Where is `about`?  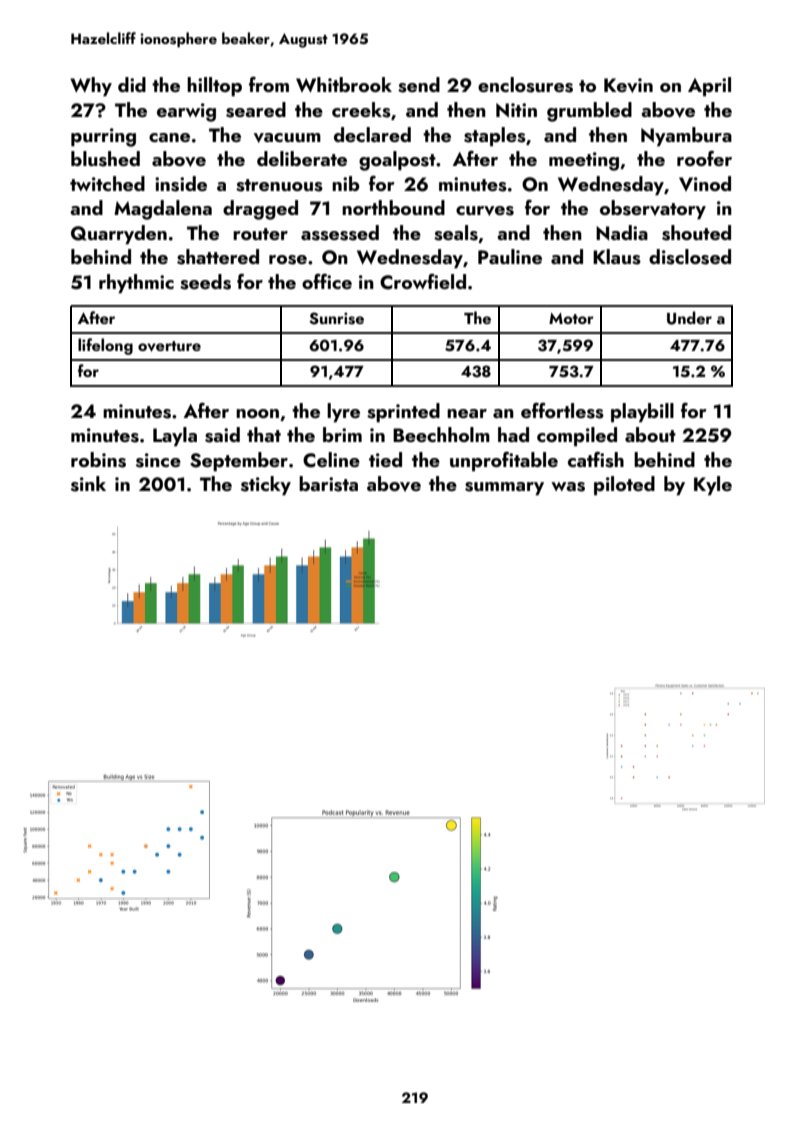 about is located at coordinates (650, 434).
